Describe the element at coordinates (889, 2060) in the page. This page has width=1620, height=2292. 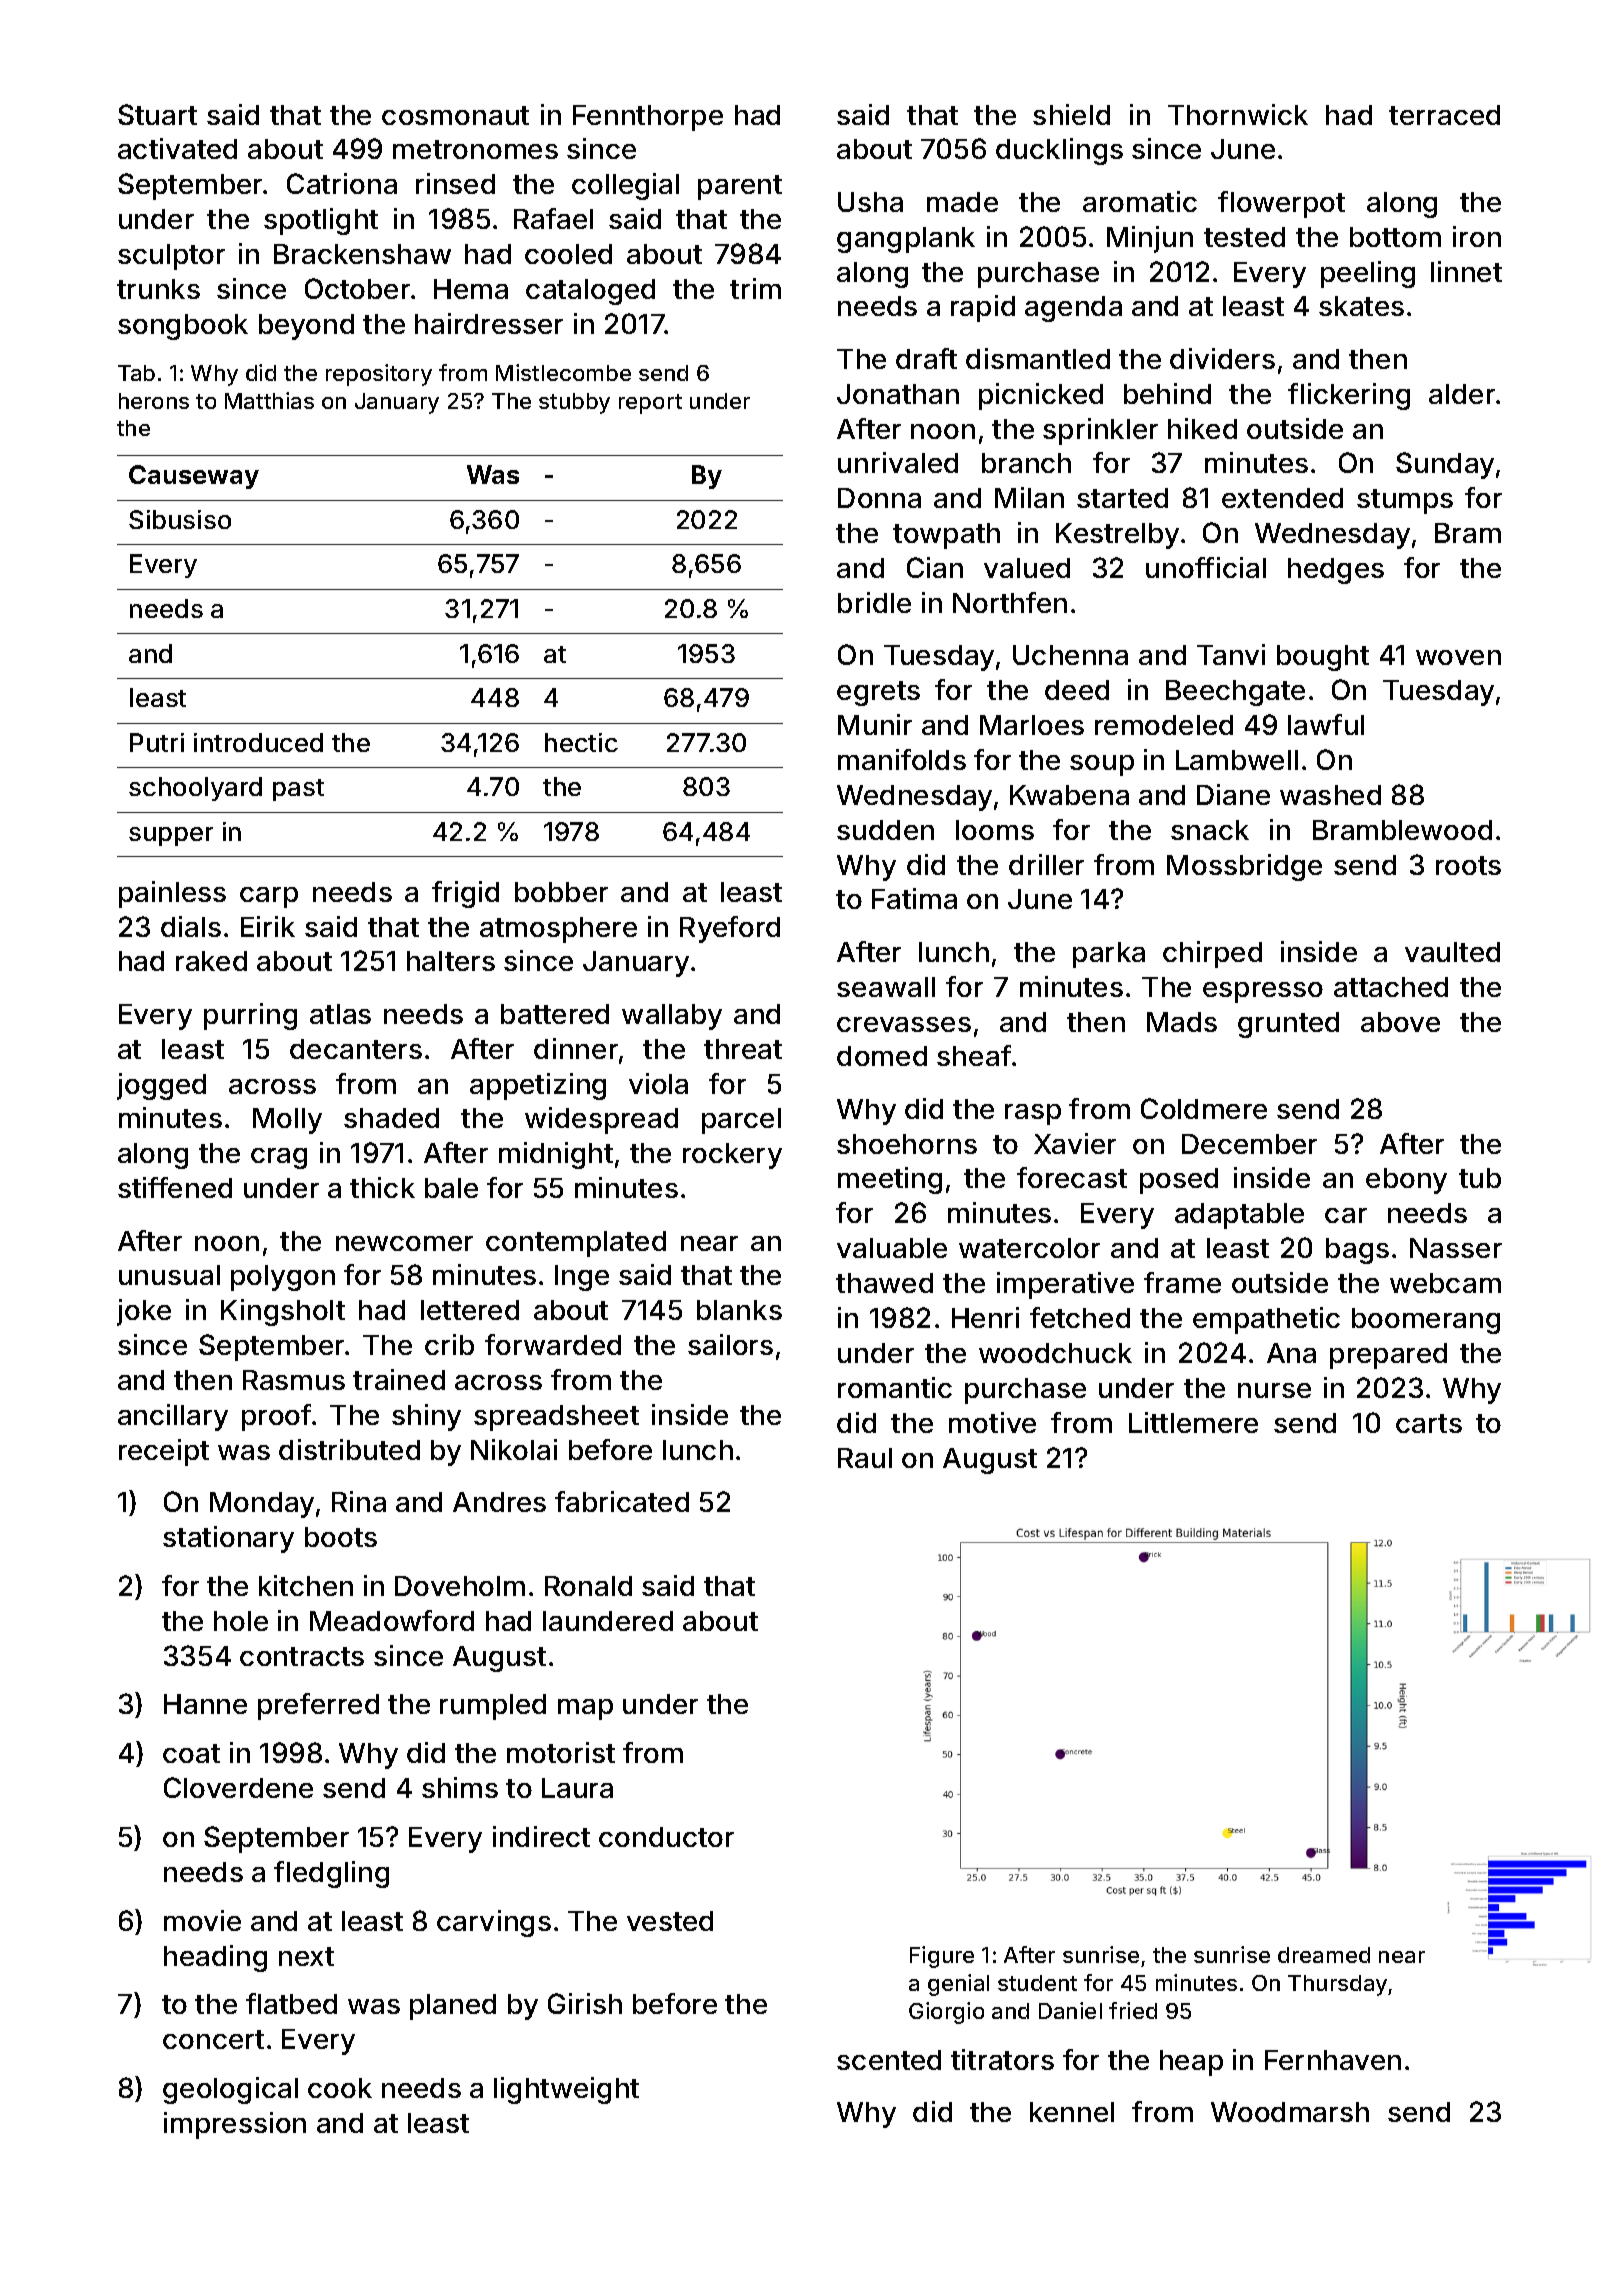
I see `scented` at that location.
